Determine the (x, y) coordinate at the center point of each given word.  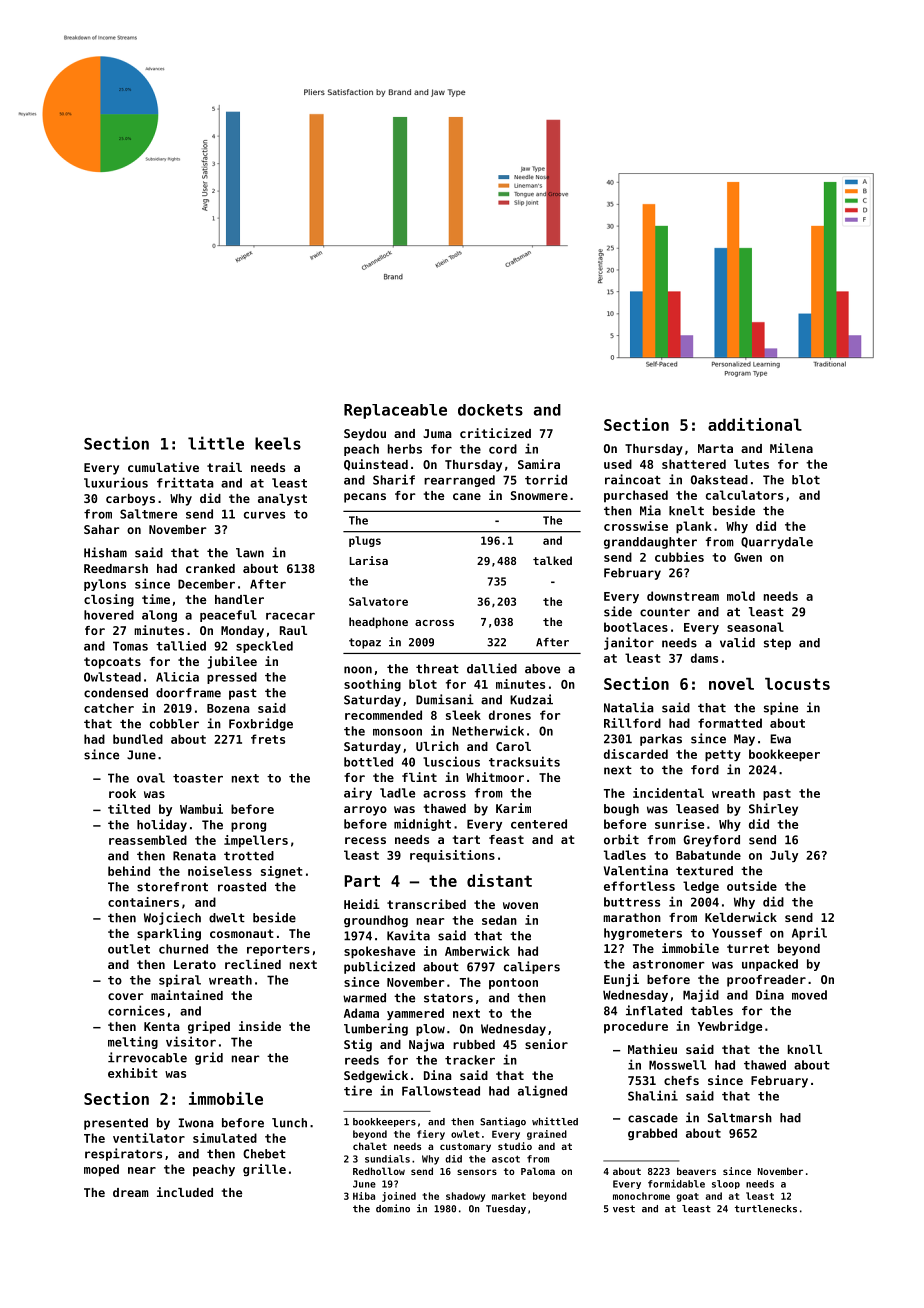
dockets (490, 410)
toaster (198, 778)
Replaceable (395, 411)
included (185, 1192)
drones (510, 715)
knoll (805, 1049)
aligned (542, 1091)
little (216, 443)
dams (704, 658)
